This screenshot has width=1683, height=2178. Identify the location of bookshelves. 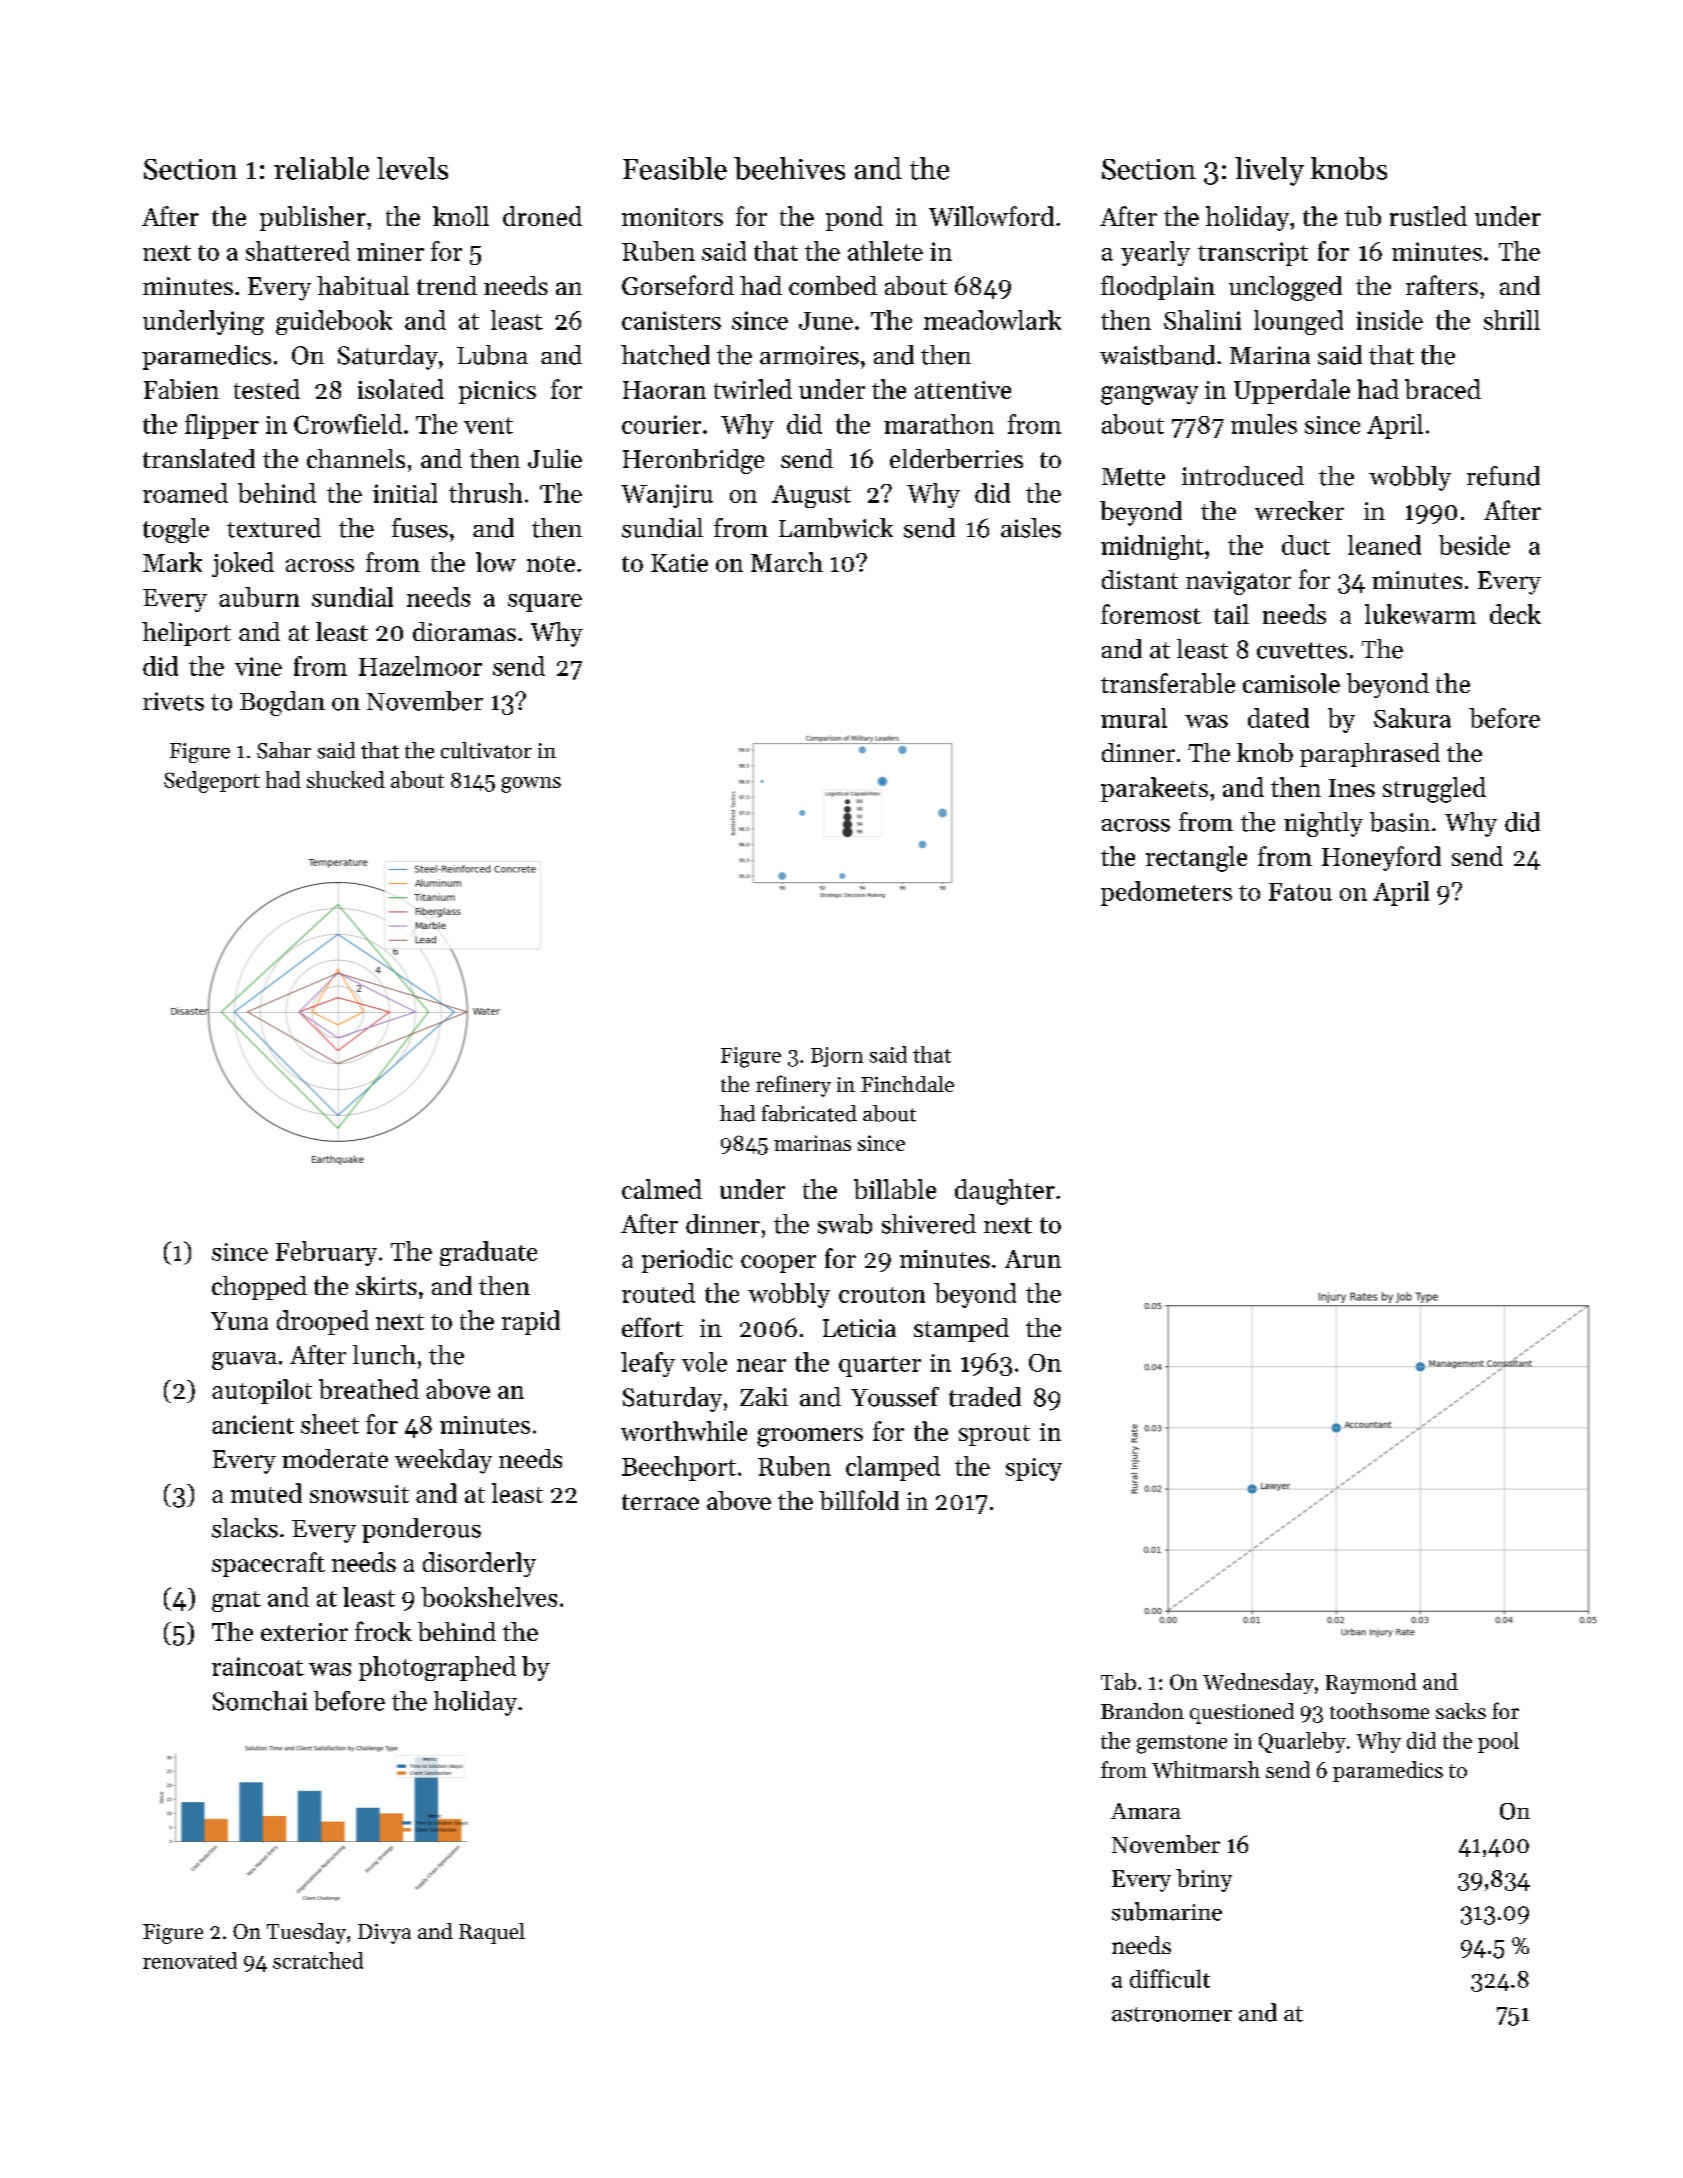
(489, 1597).
